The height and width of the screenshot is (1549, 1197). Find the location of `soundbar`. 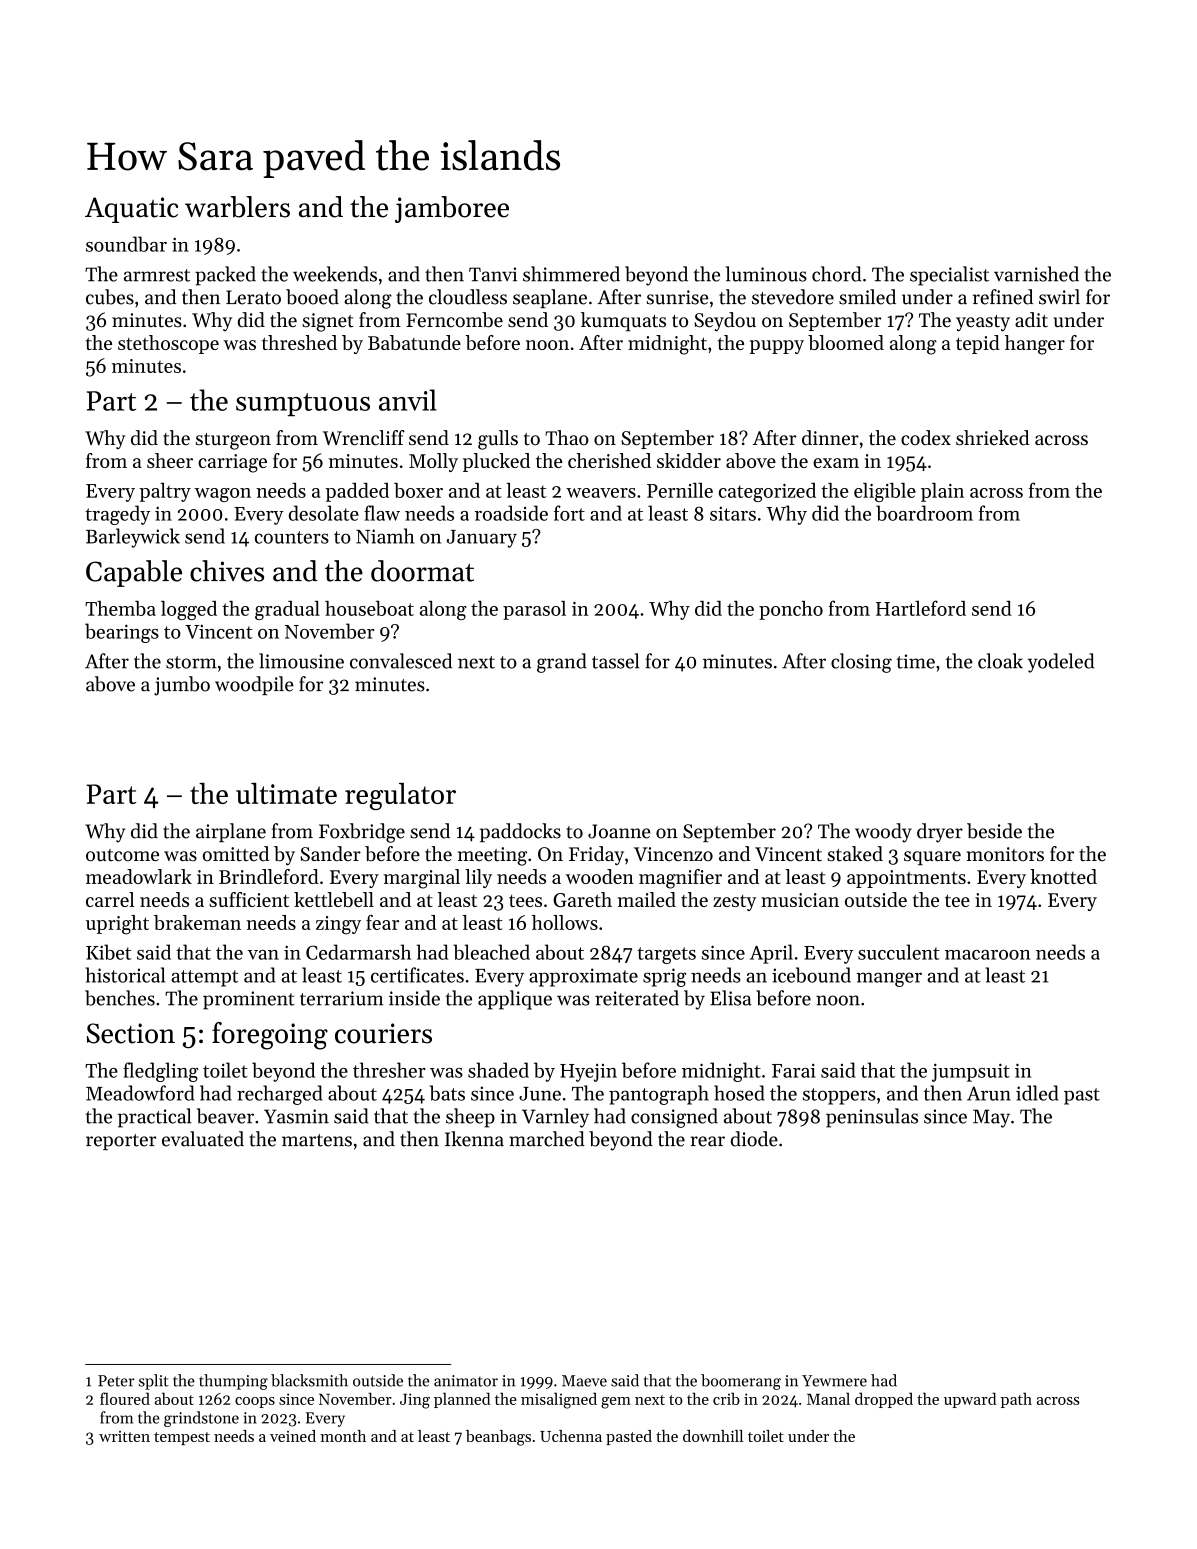

soundbar is located at coordinates (126, 244).
